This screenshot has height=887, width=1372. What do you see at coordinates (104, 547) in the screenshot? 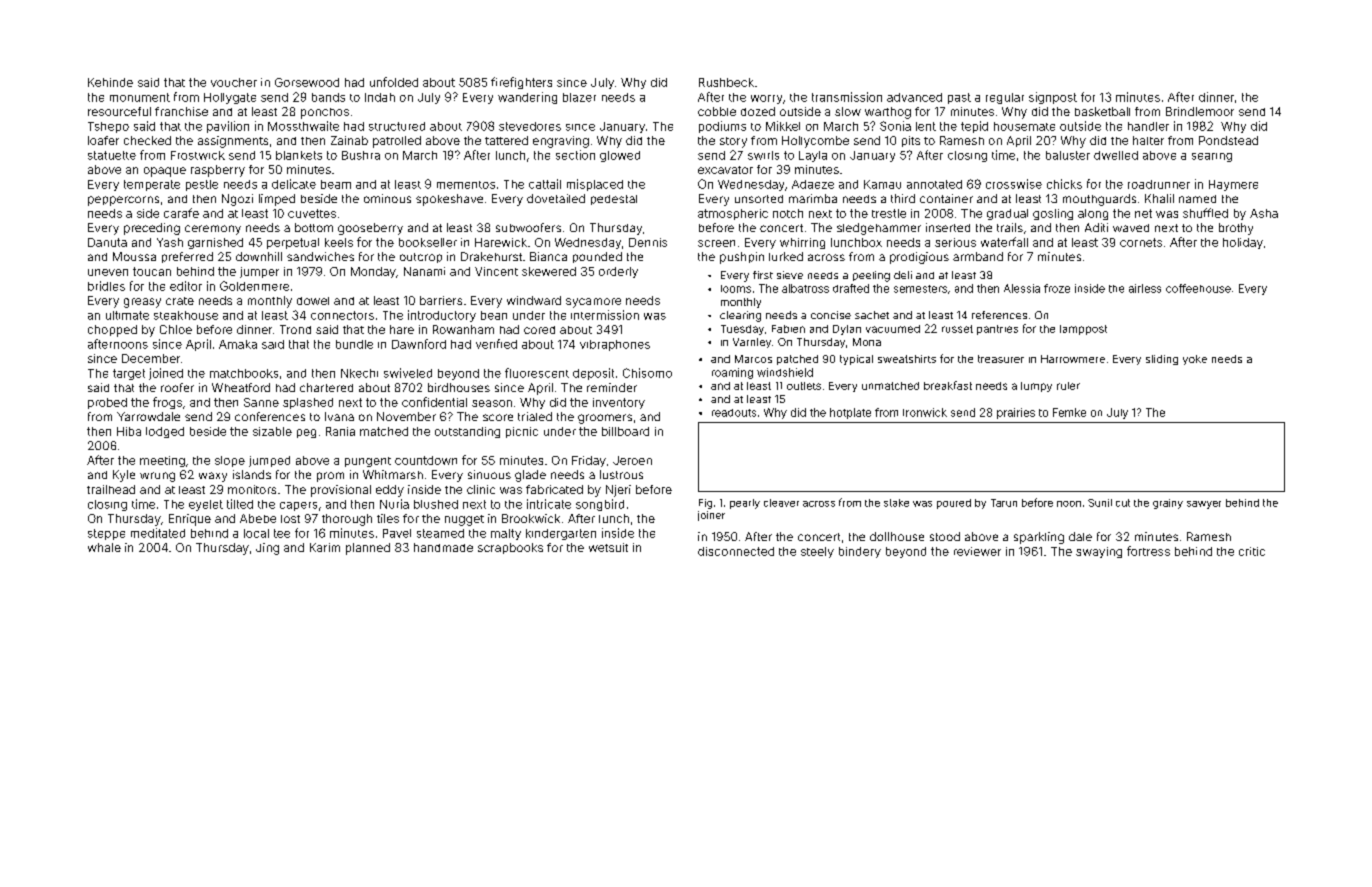
I see `whale` at bounding box center [104, 547].
